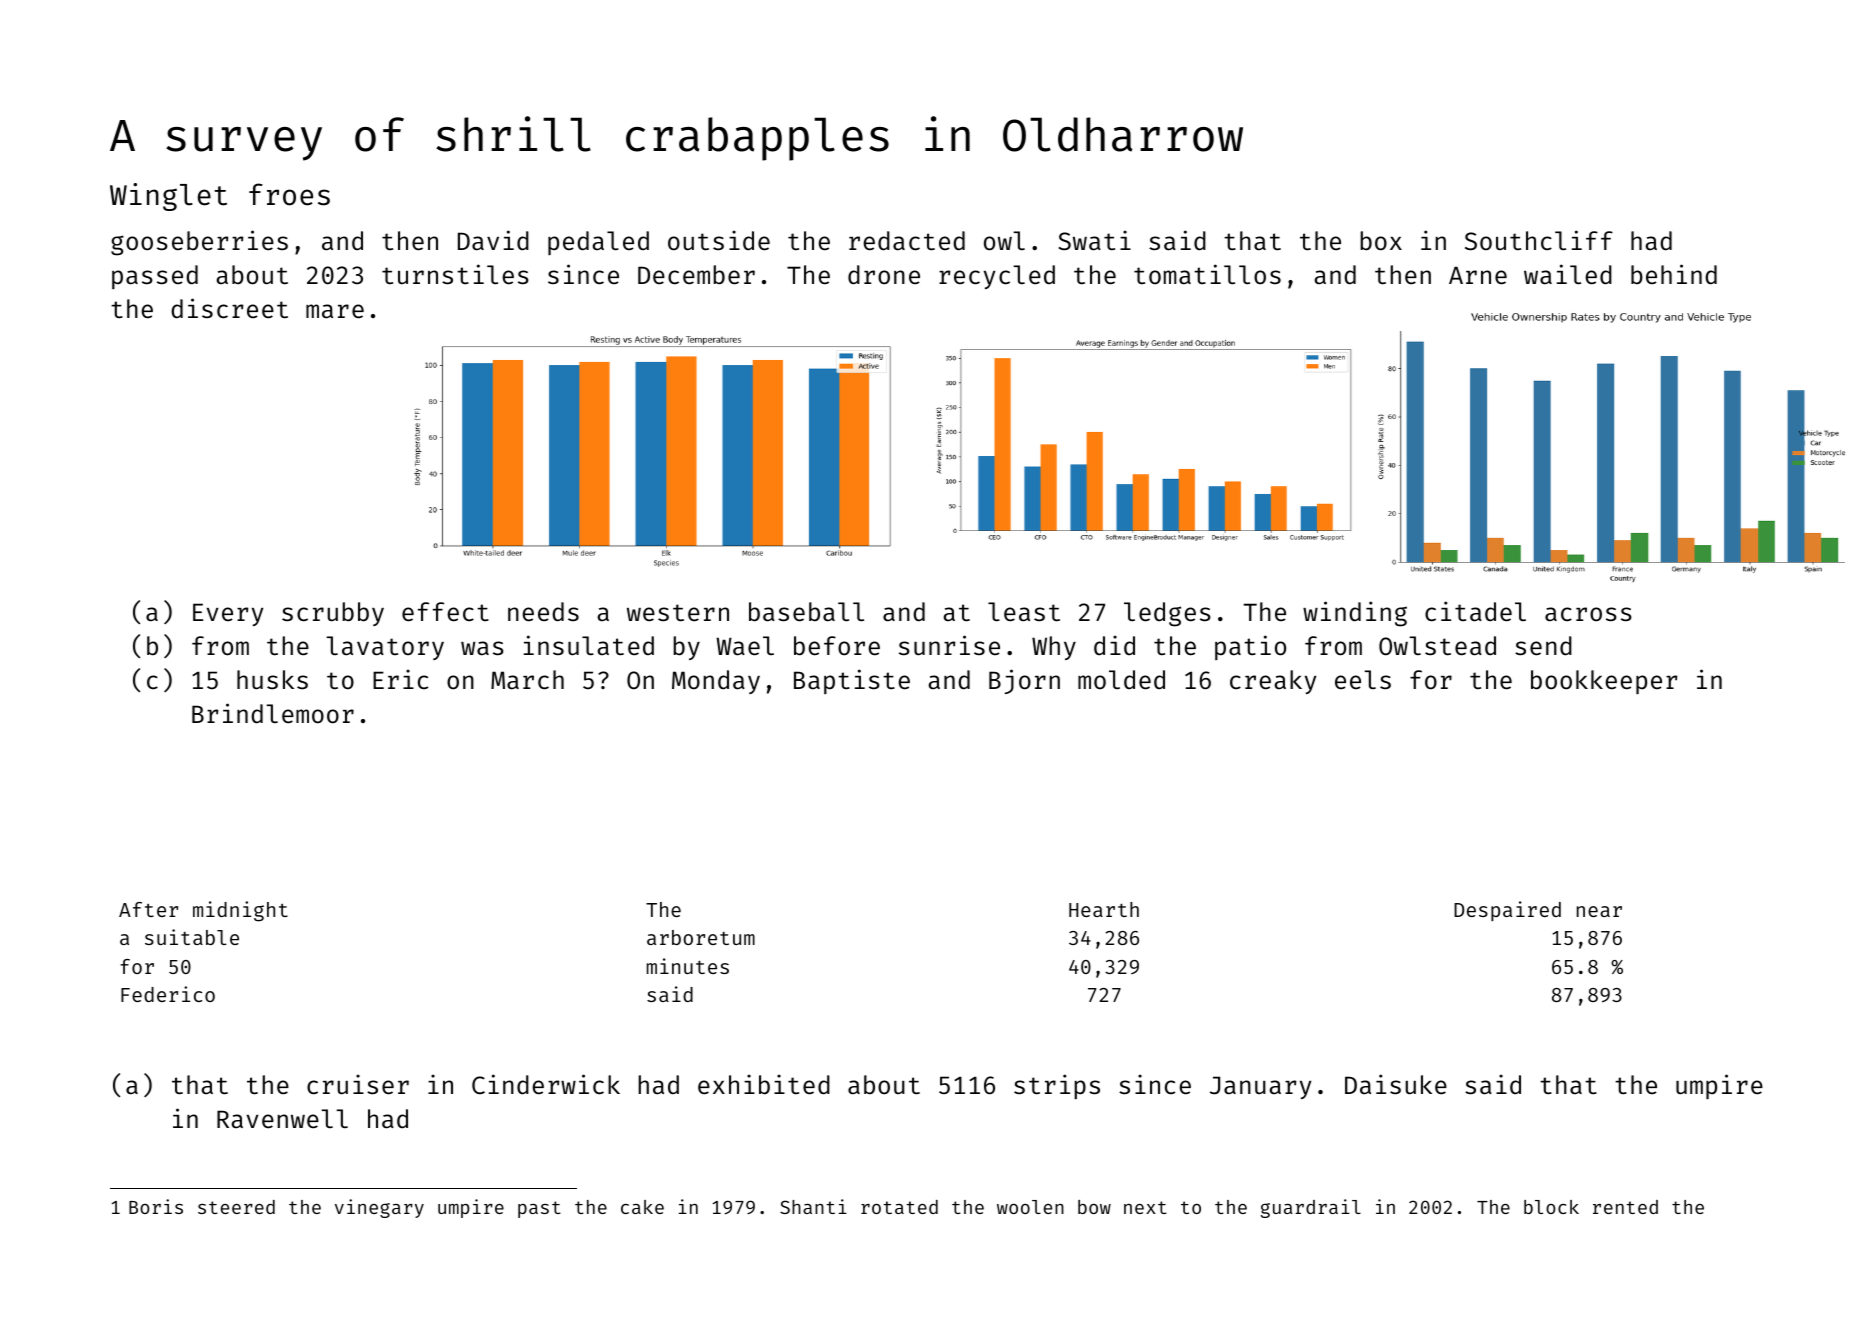 This screenshot has width=1876, height=1326. What do you see at coordinates (813, 1206) in the screenshot?
I see `Shanti` at bounding box center [813, 1206].
